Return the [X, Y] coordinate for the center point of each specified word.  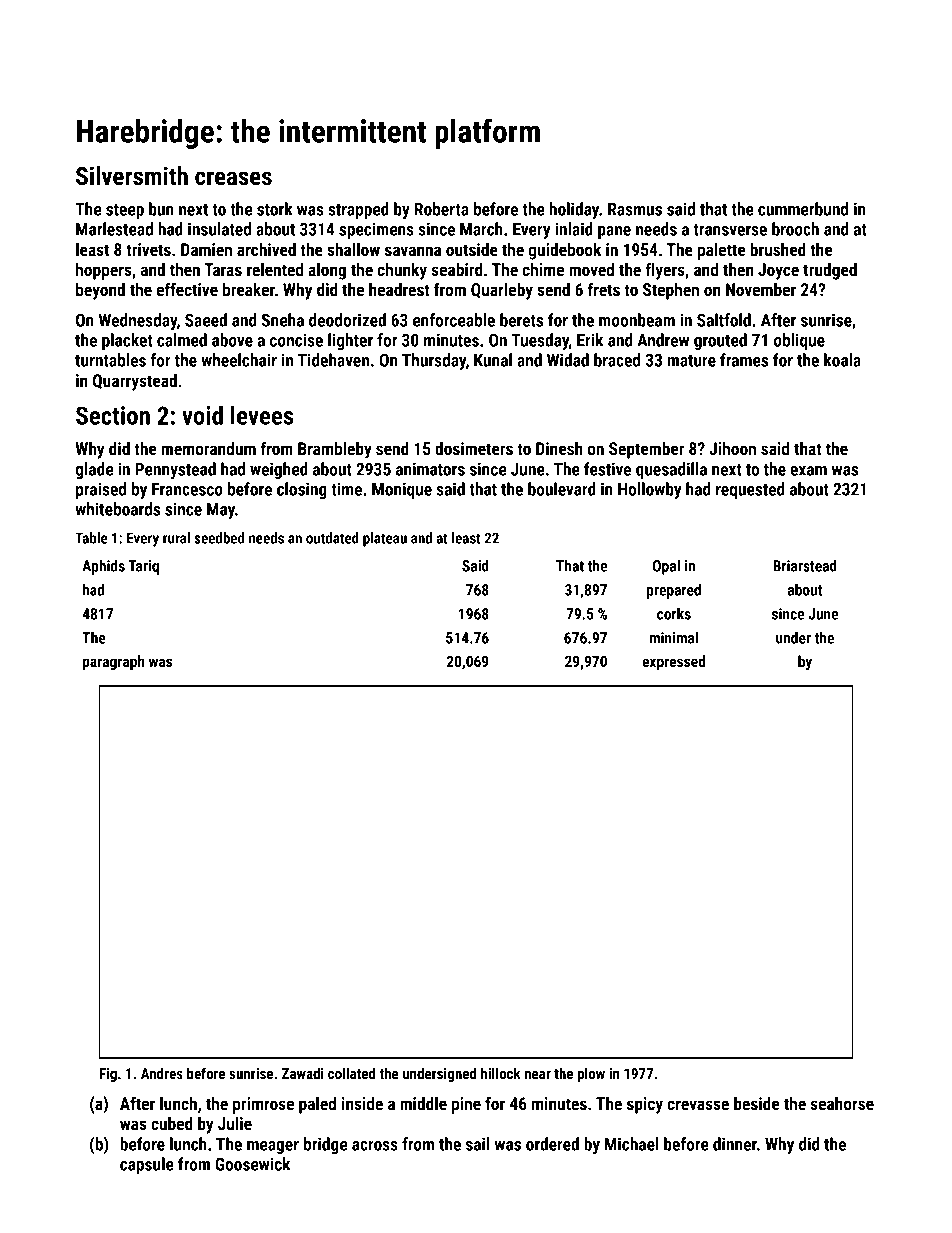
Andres [162, 1073]
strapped [358, 210]
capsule [147, 1165]
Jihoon [732, 448]
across [375, 1146]
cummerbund [803, 209]
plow [591, 1074]
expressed [673, 662]
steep [125, 211]
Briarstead [805, 566]
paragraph [113, 662]
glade [94, 470]
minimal [674, 638]
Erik [590, 340]
